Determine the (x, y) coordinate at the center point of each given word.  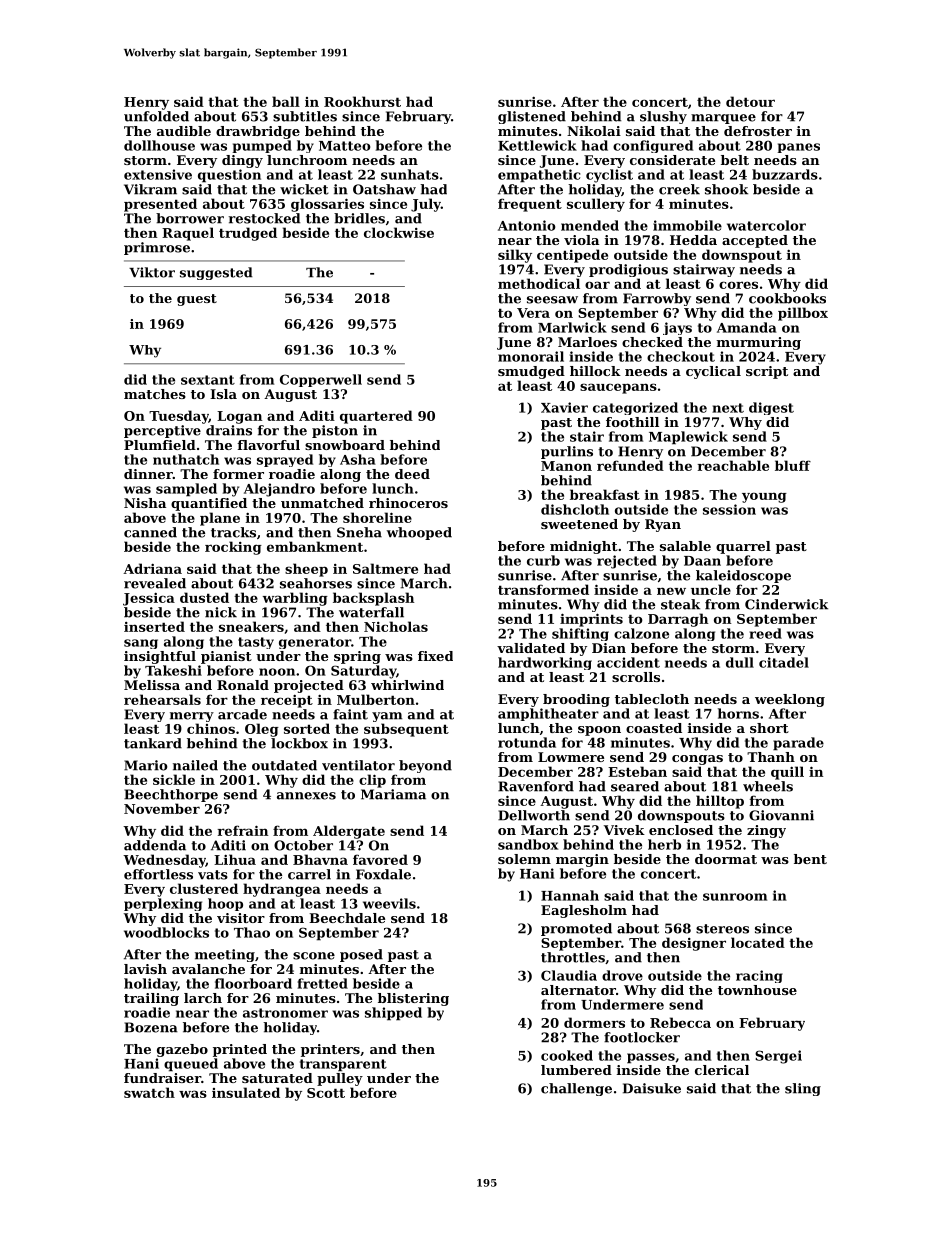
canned (150, 532)
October (303, 845)
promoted (576, 929)
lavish (145, 969)
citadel (784, 662)
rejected (627, 562)
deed (412, 474)
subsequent (406, 730)
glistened (532, 117)
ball (286, 101)
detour (750, 101)
